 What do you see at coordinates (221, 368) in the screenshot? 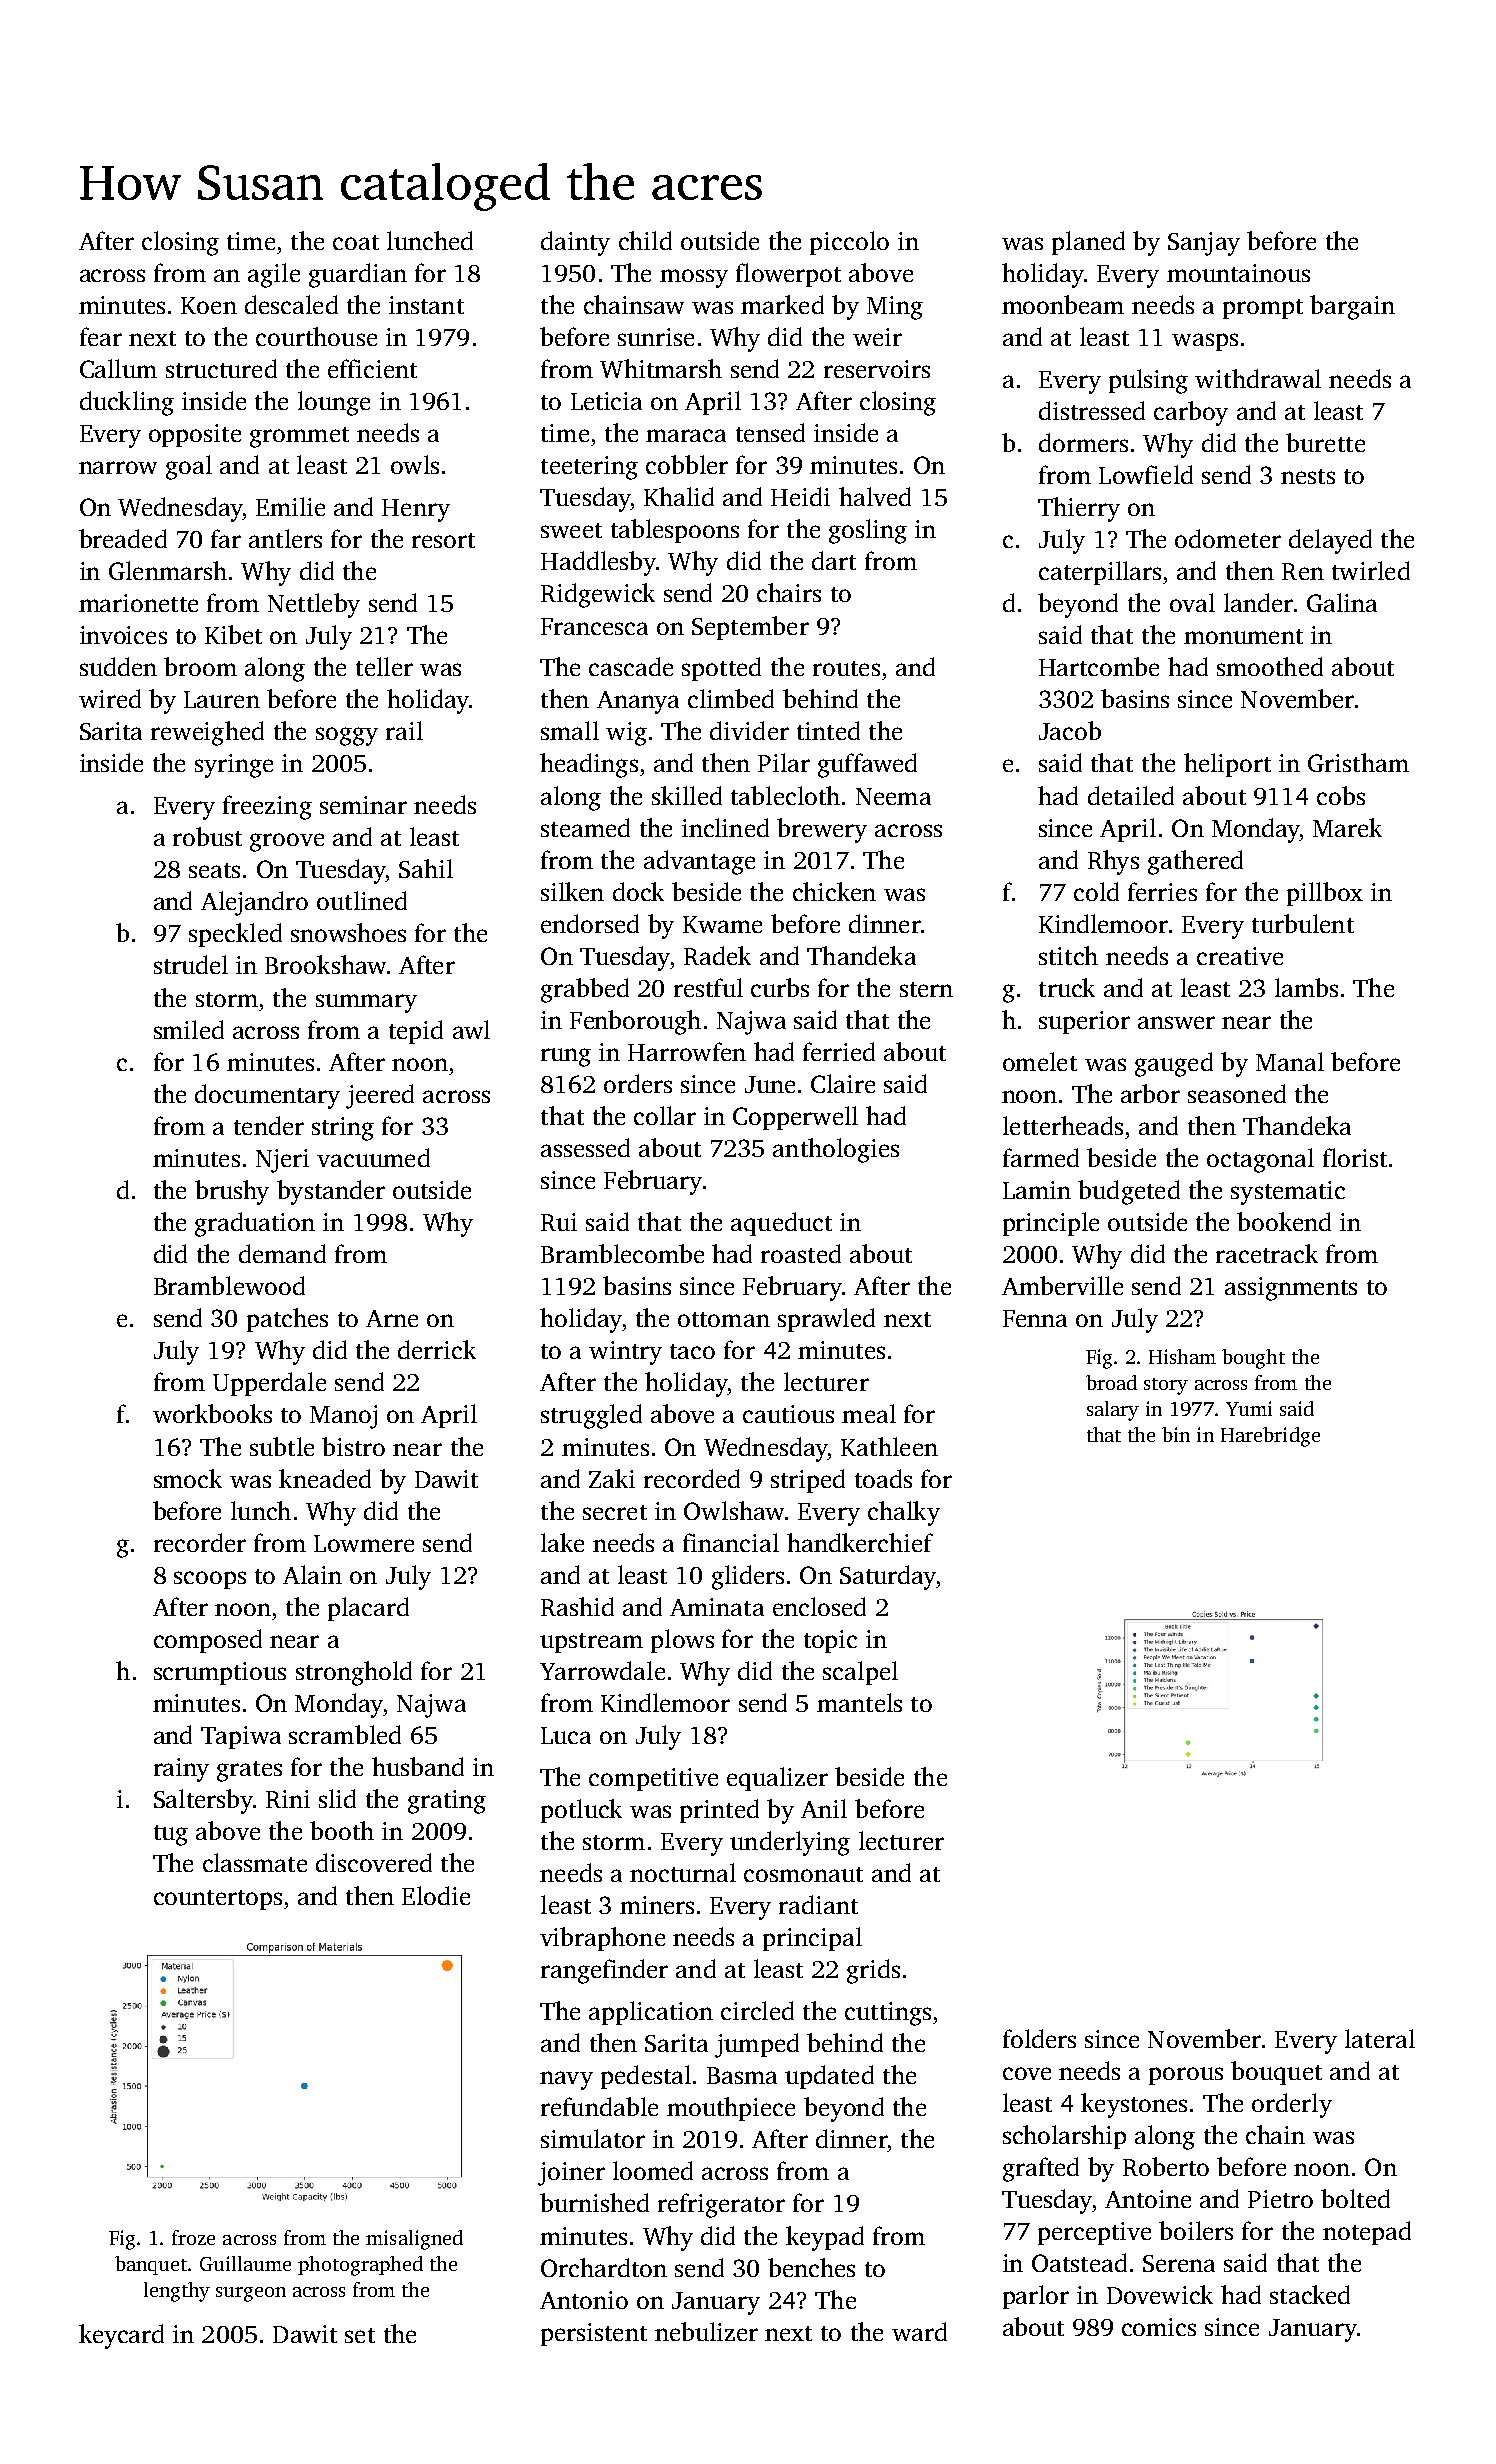
I see `structured` at bounding box center [221, 368].
